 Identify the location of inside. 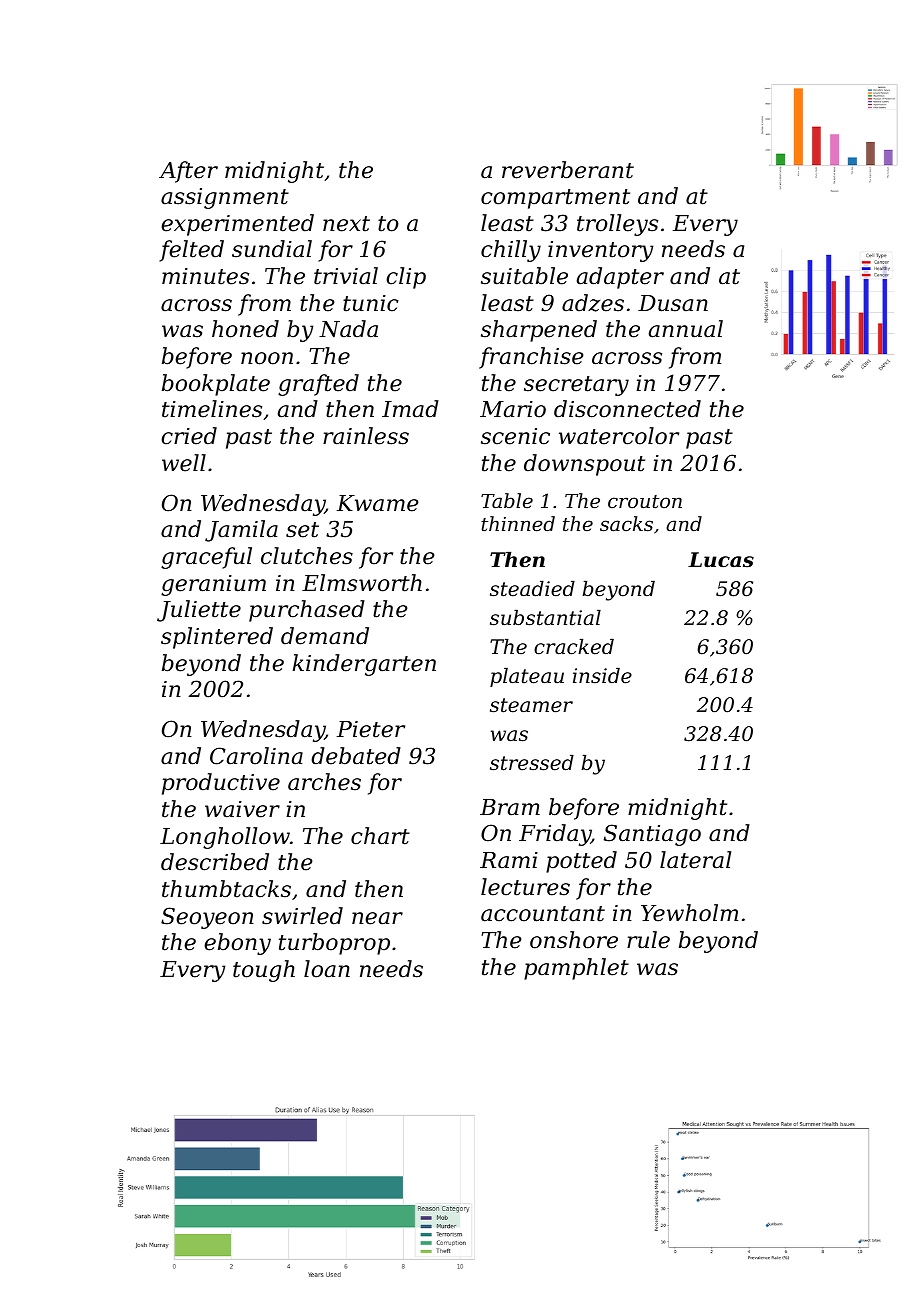
(602, 676).
